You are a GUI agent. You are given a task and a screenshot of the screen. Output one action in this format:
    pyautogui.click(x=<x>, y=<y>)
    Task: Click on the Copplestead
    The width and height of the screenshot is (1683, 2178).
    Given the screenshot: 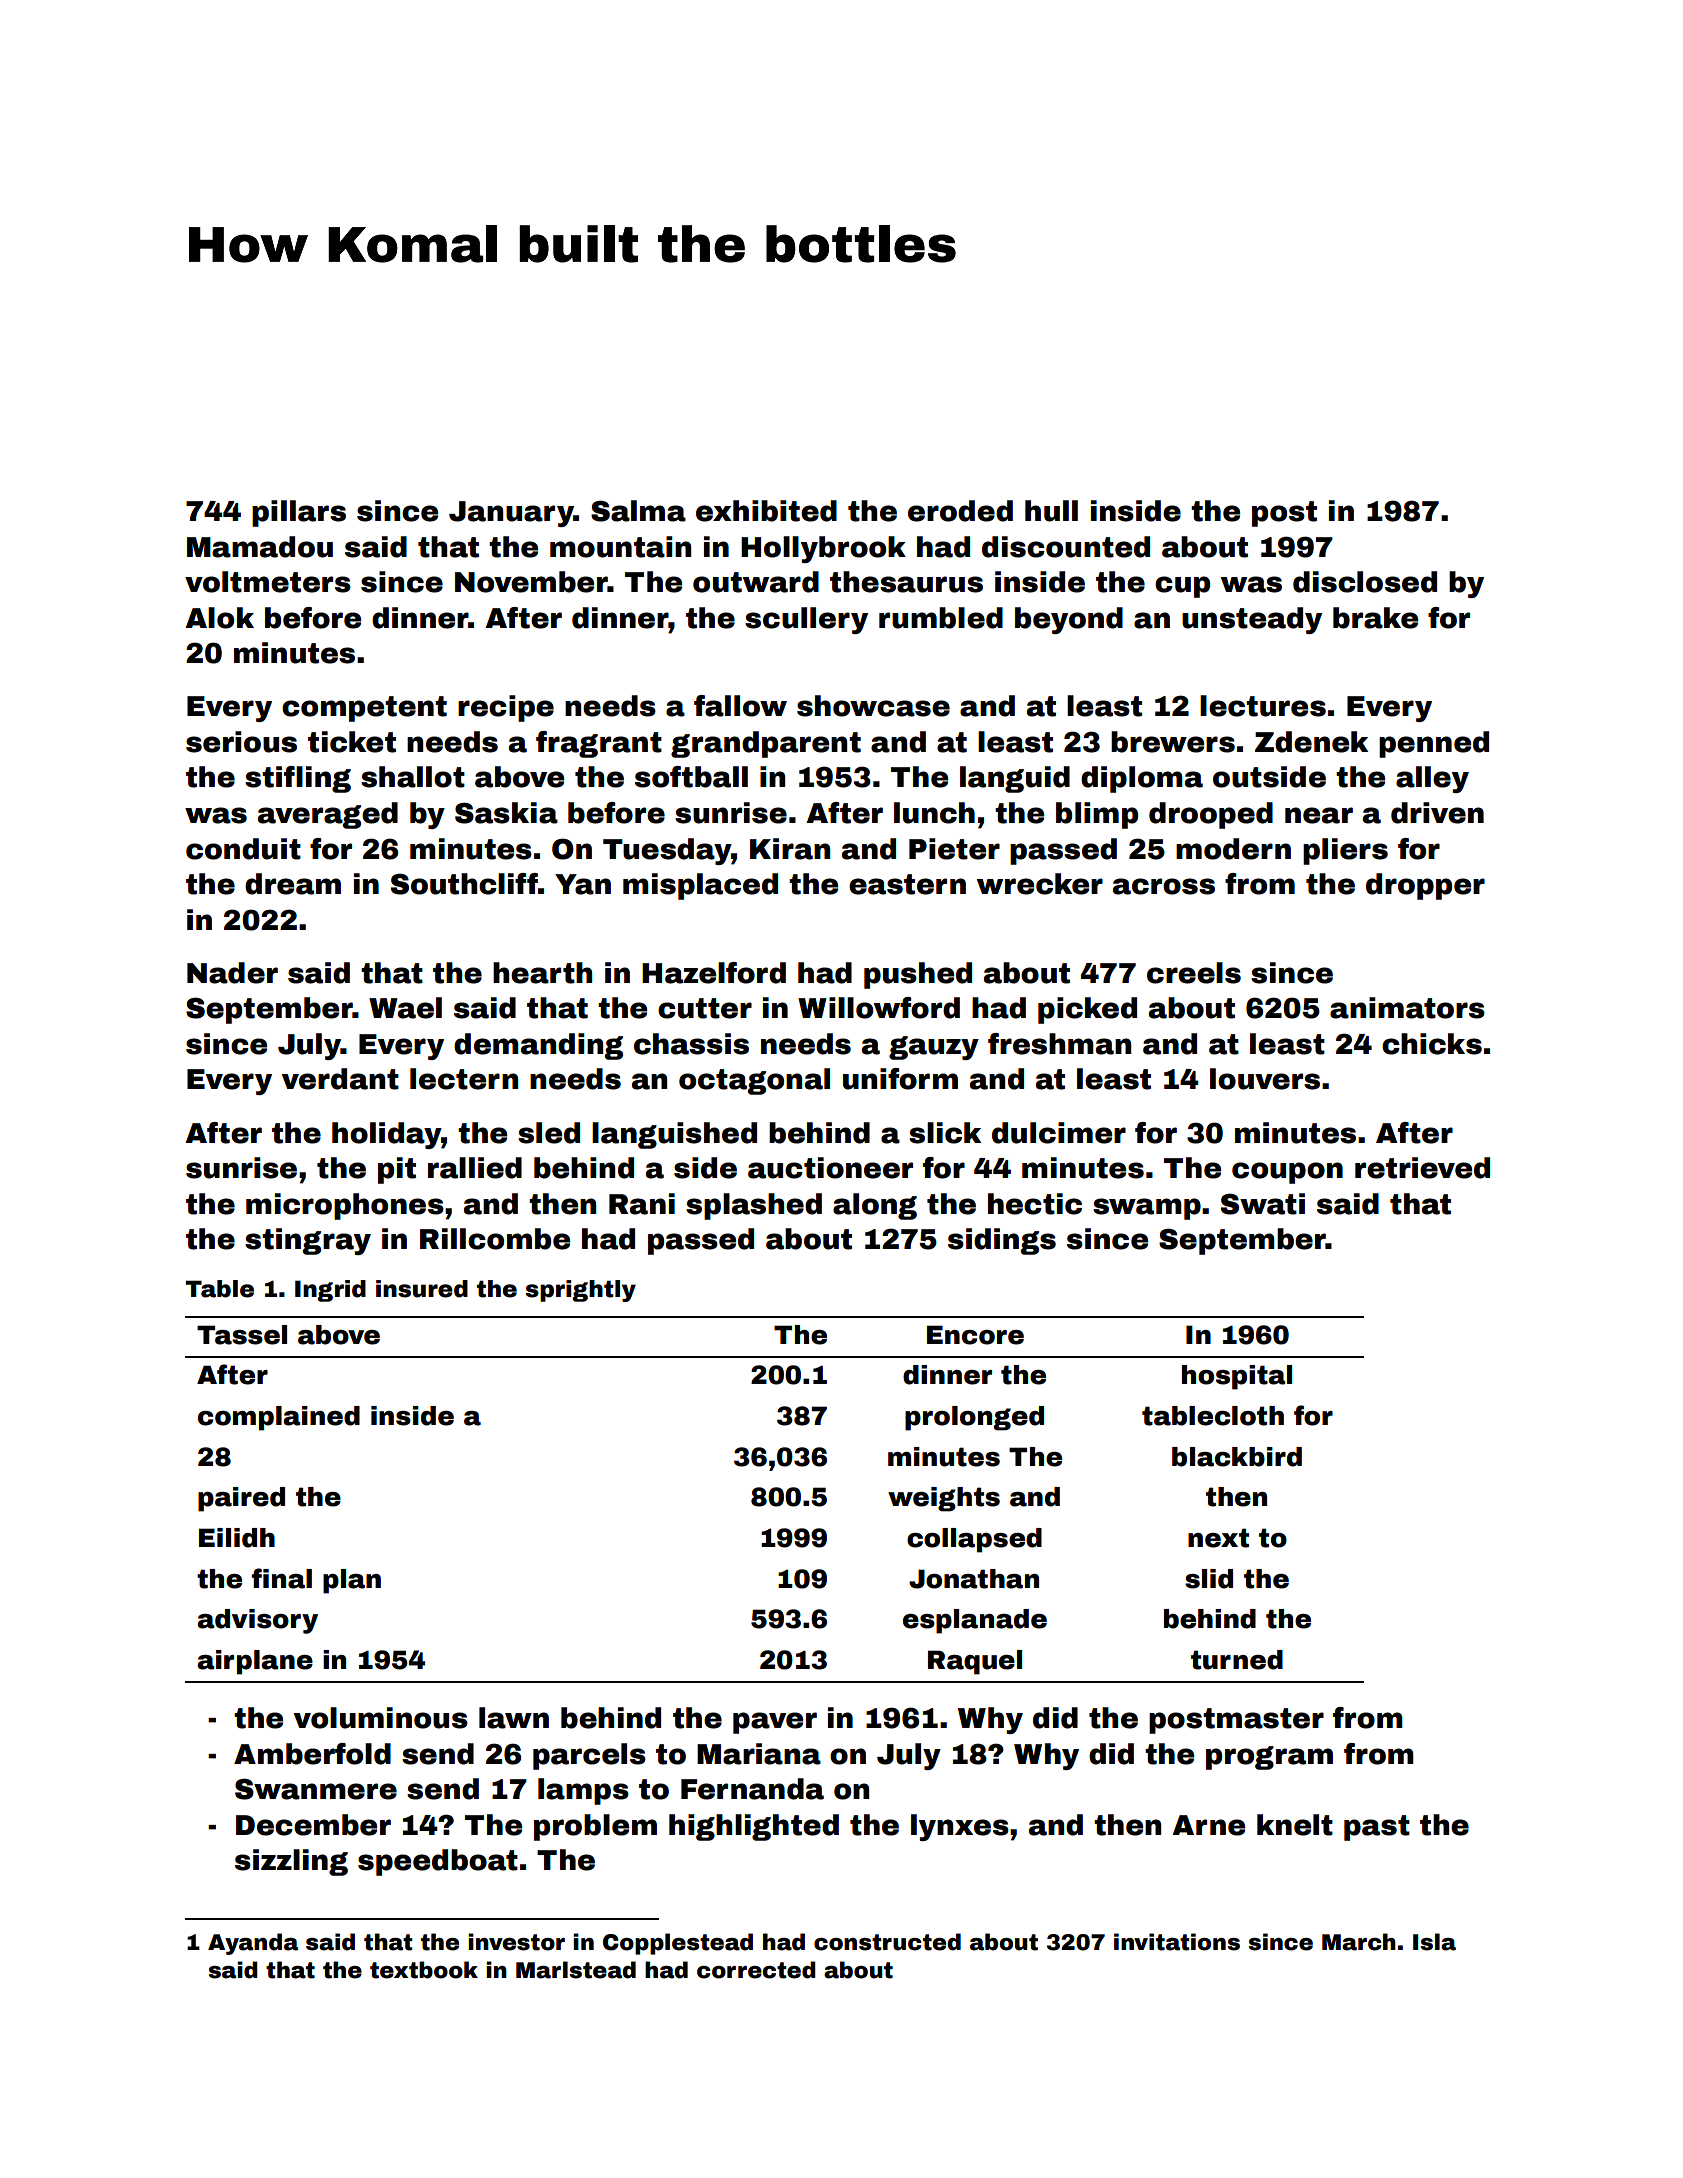 What is the action you would take?
    pyautogui.click(x=678, y=1944)
